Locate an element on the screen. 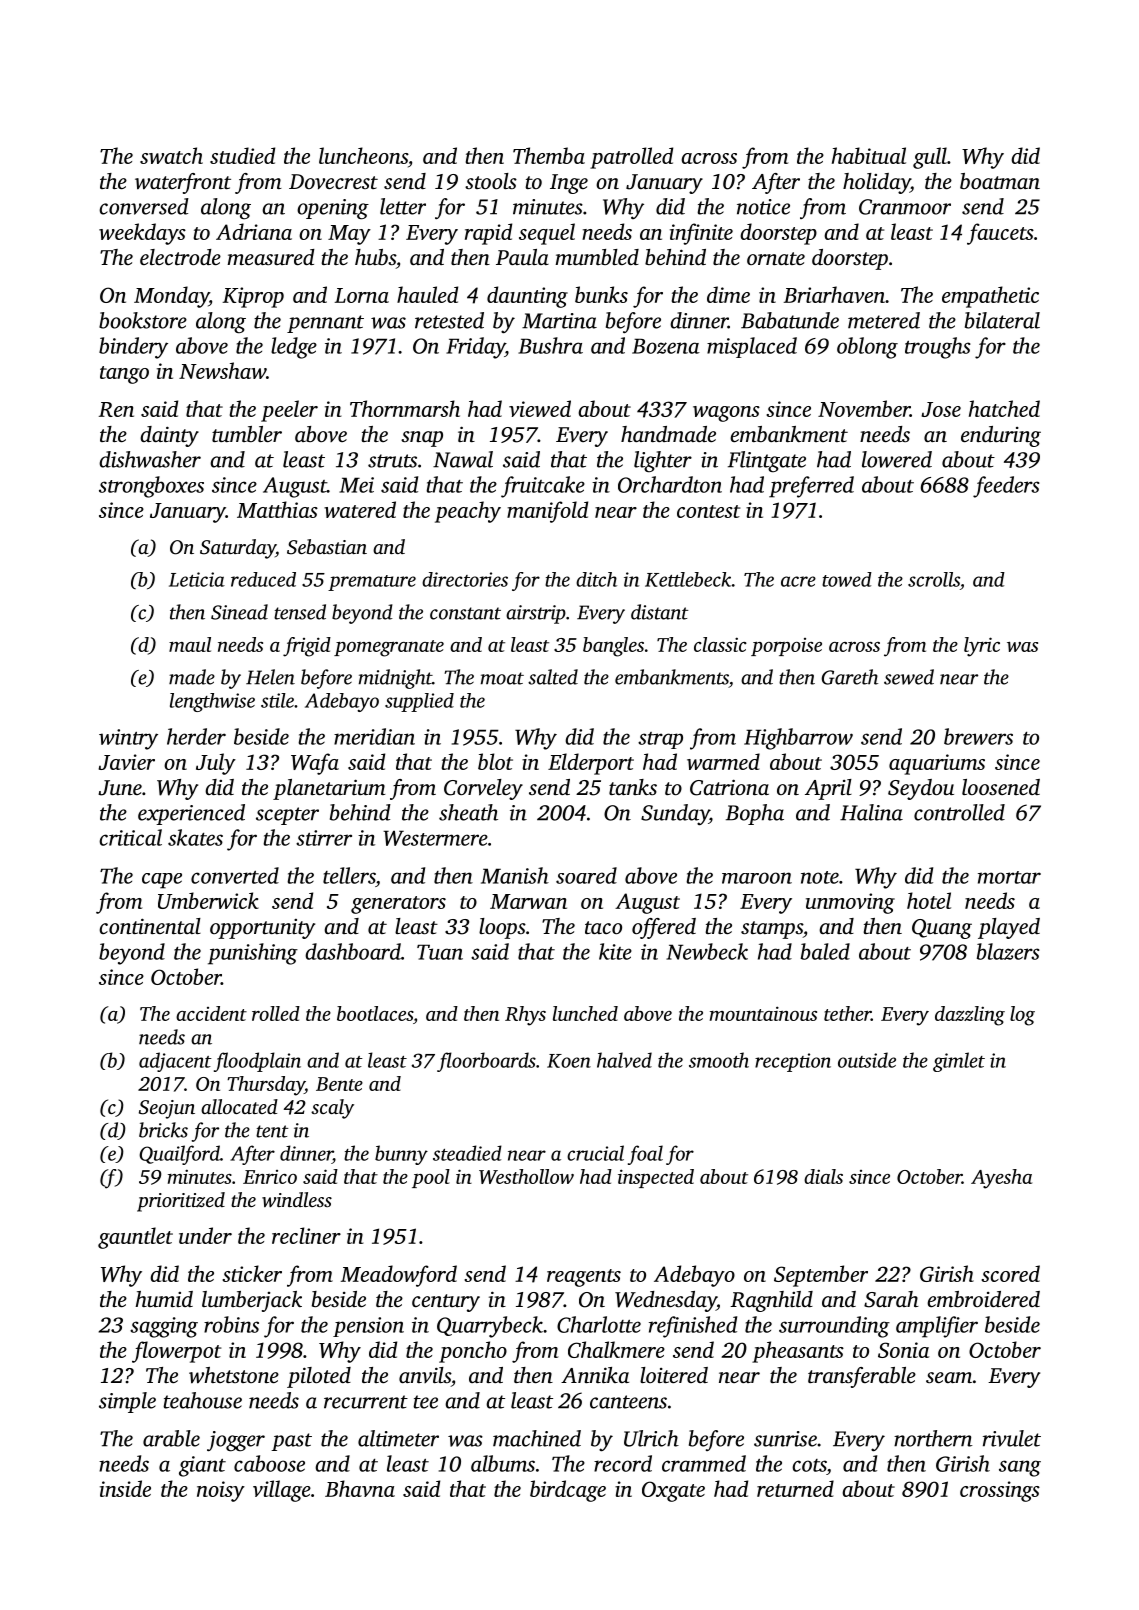 This screenshot has height=1610, width=1139. Dovecrest is located at coordinates (333, 182).
